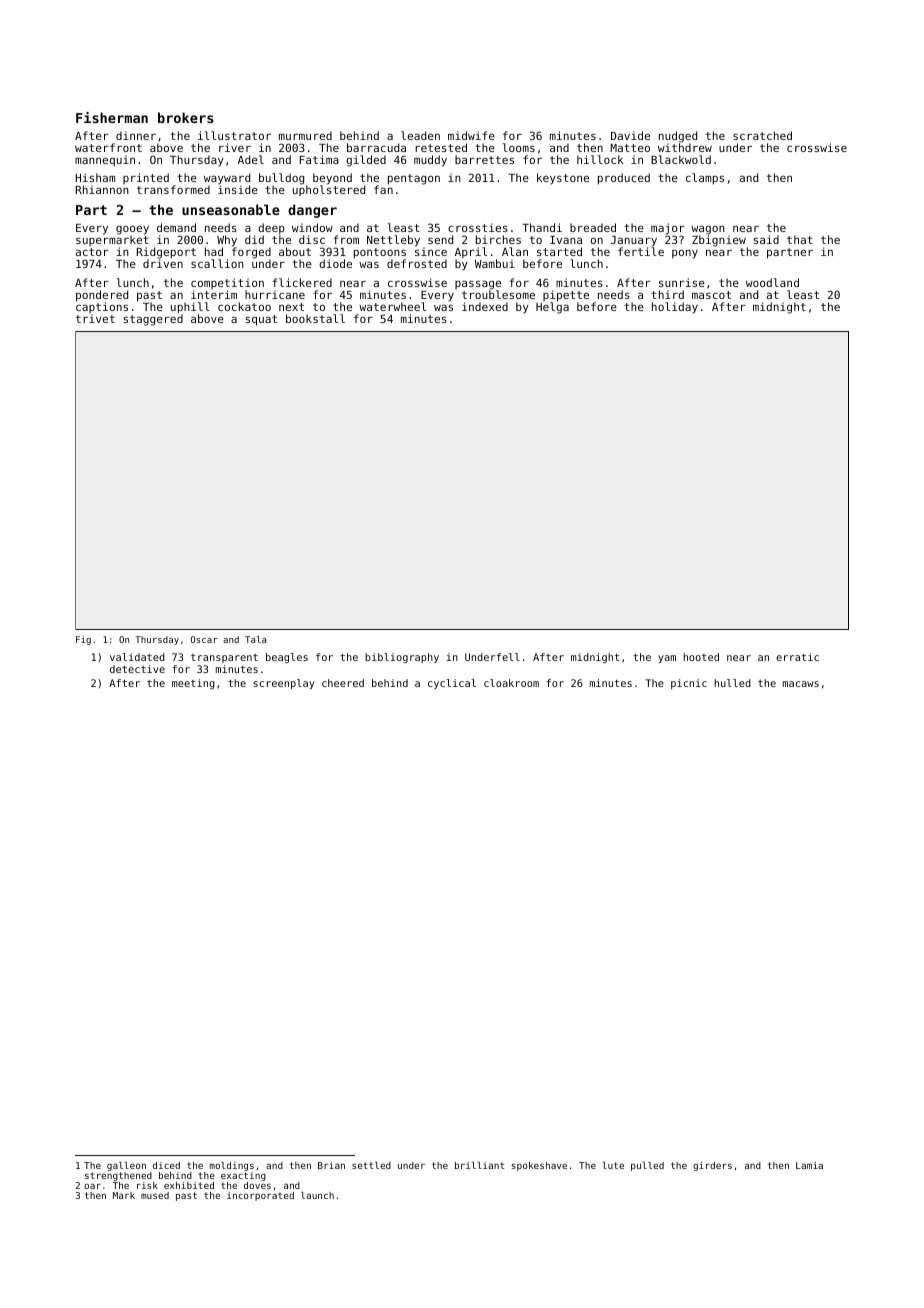  Describe the element at coordinates (343, 683) in the screenshot. I see `cheered` at that location.
